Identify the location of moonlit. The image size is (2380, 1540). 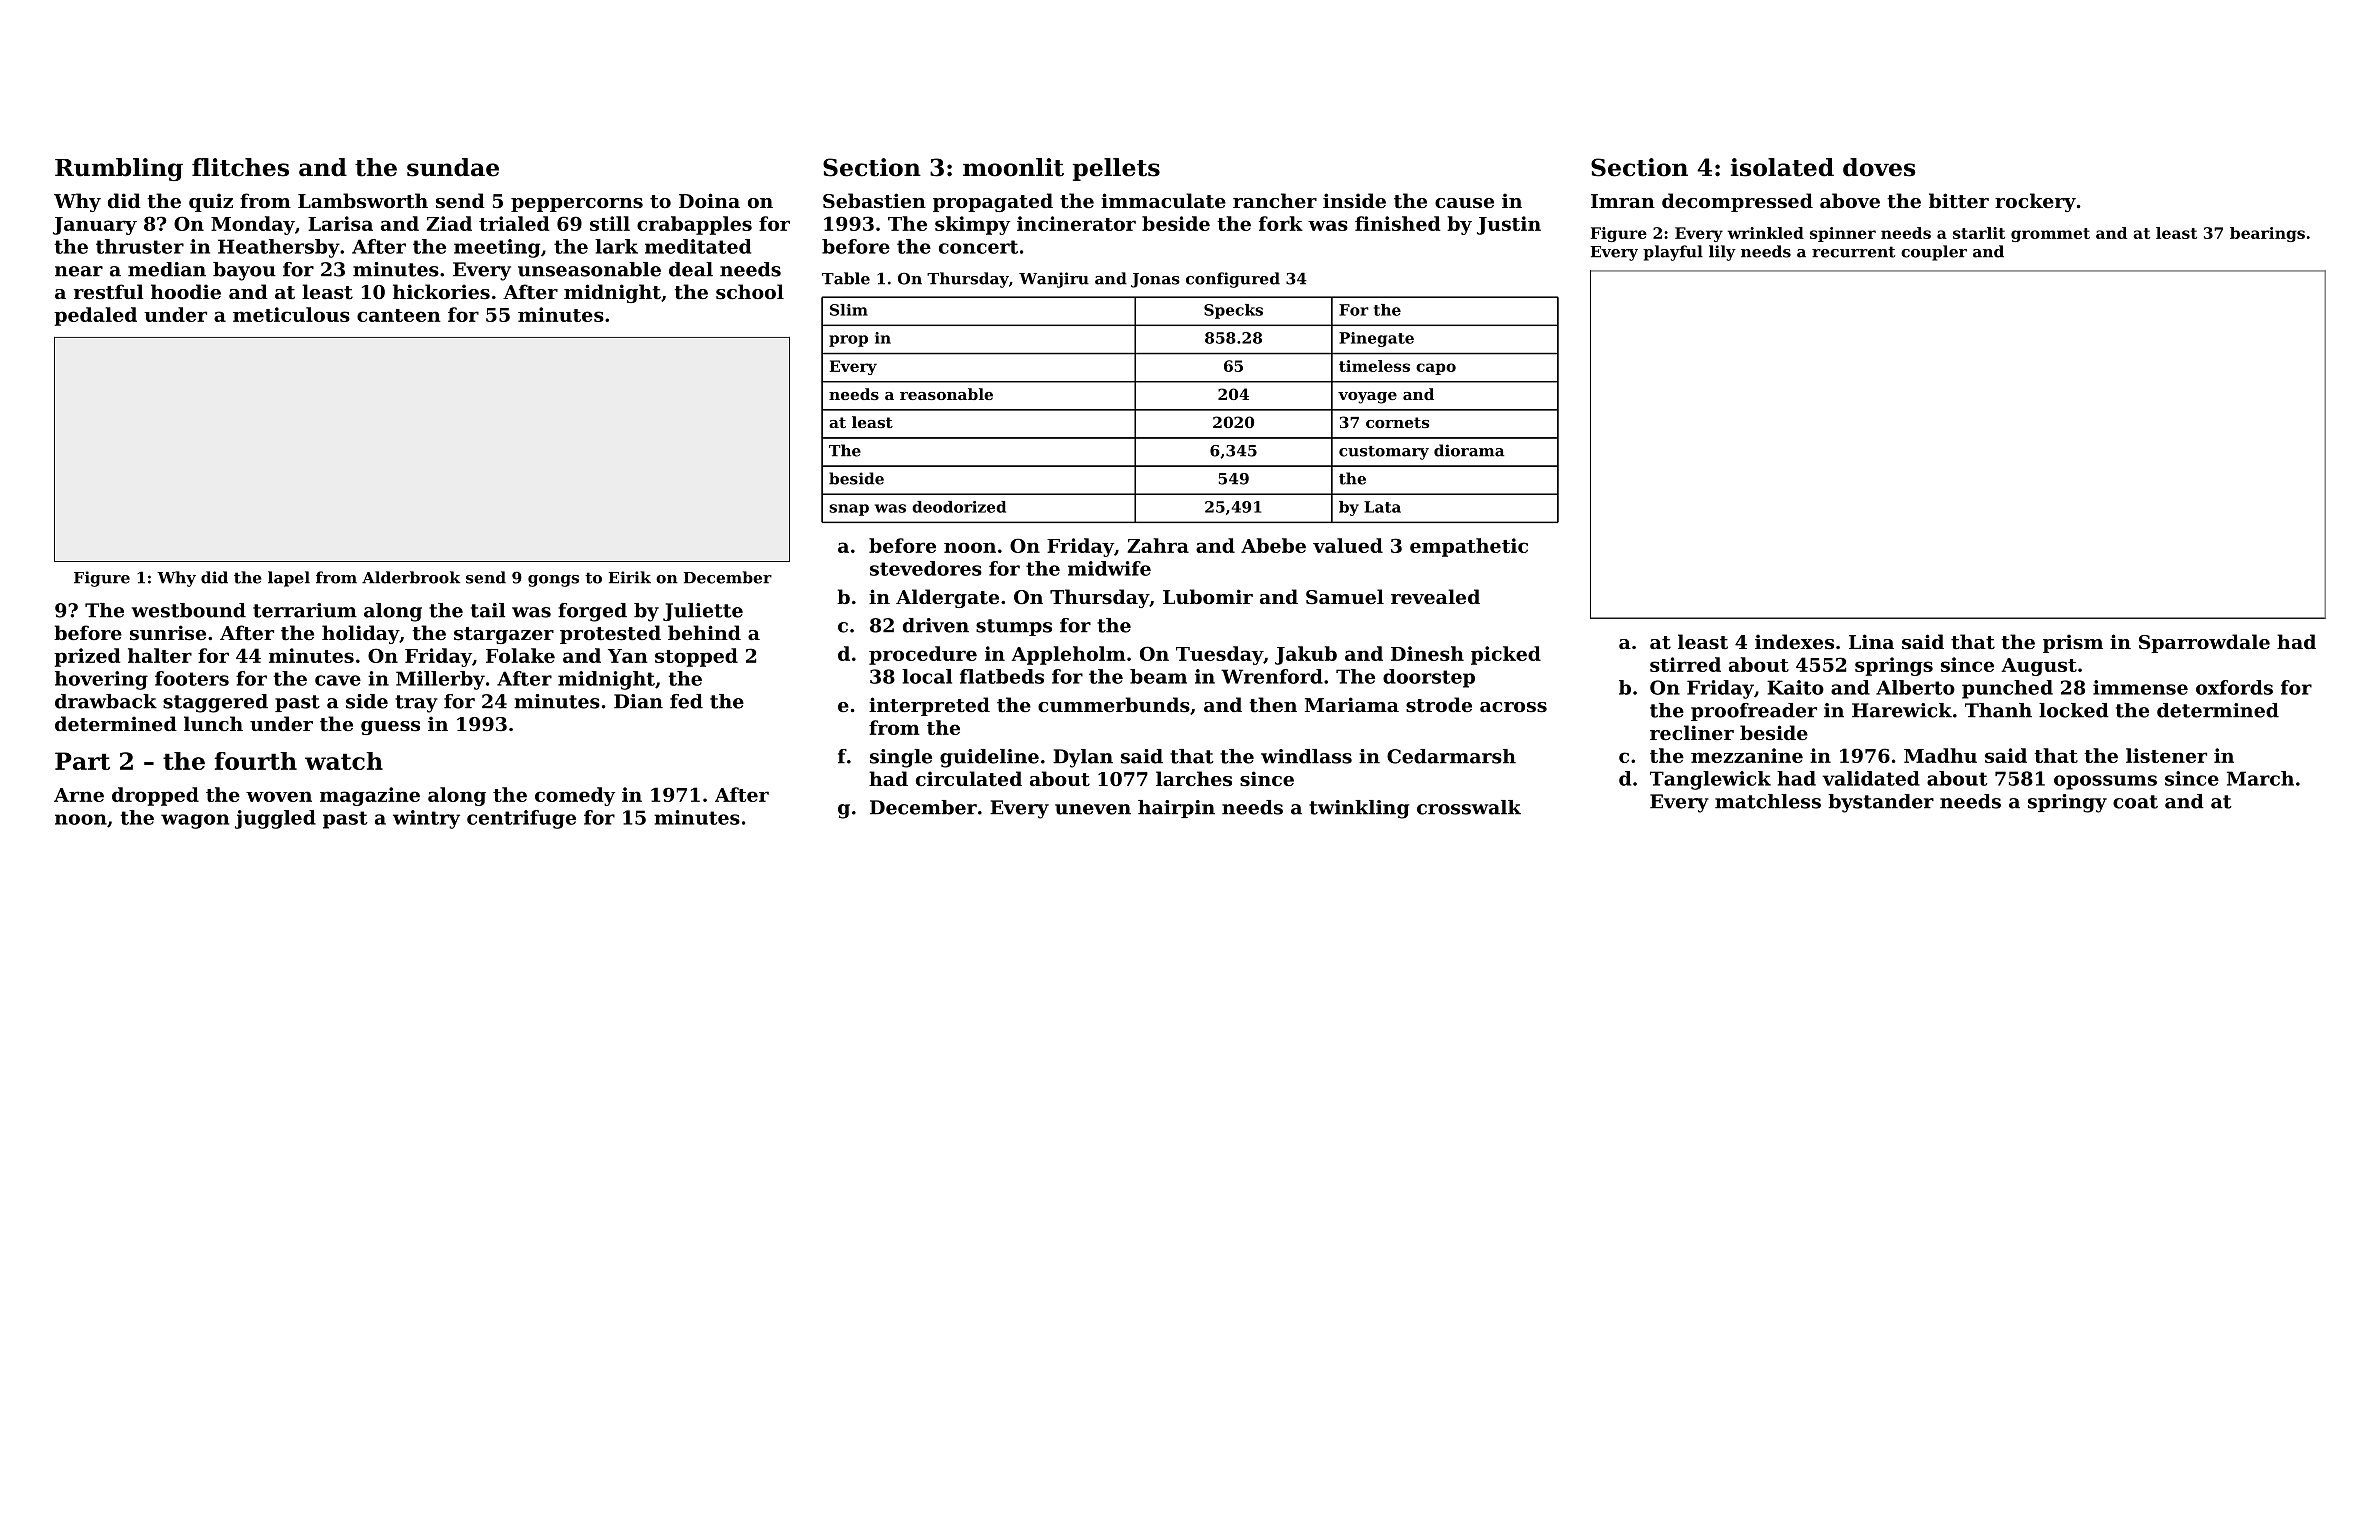
(1013, 167).
